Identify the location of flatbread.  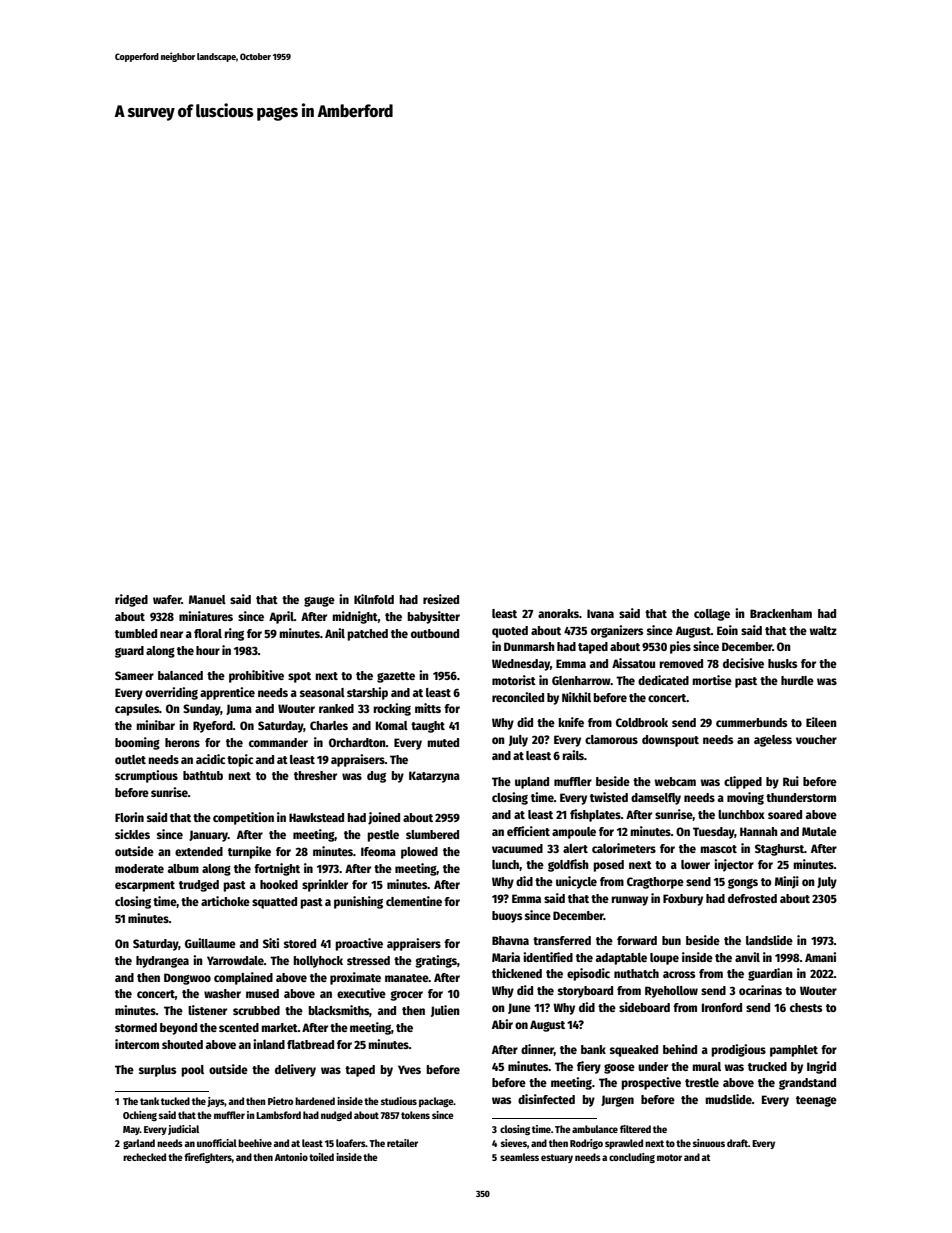
(310, 1044).
